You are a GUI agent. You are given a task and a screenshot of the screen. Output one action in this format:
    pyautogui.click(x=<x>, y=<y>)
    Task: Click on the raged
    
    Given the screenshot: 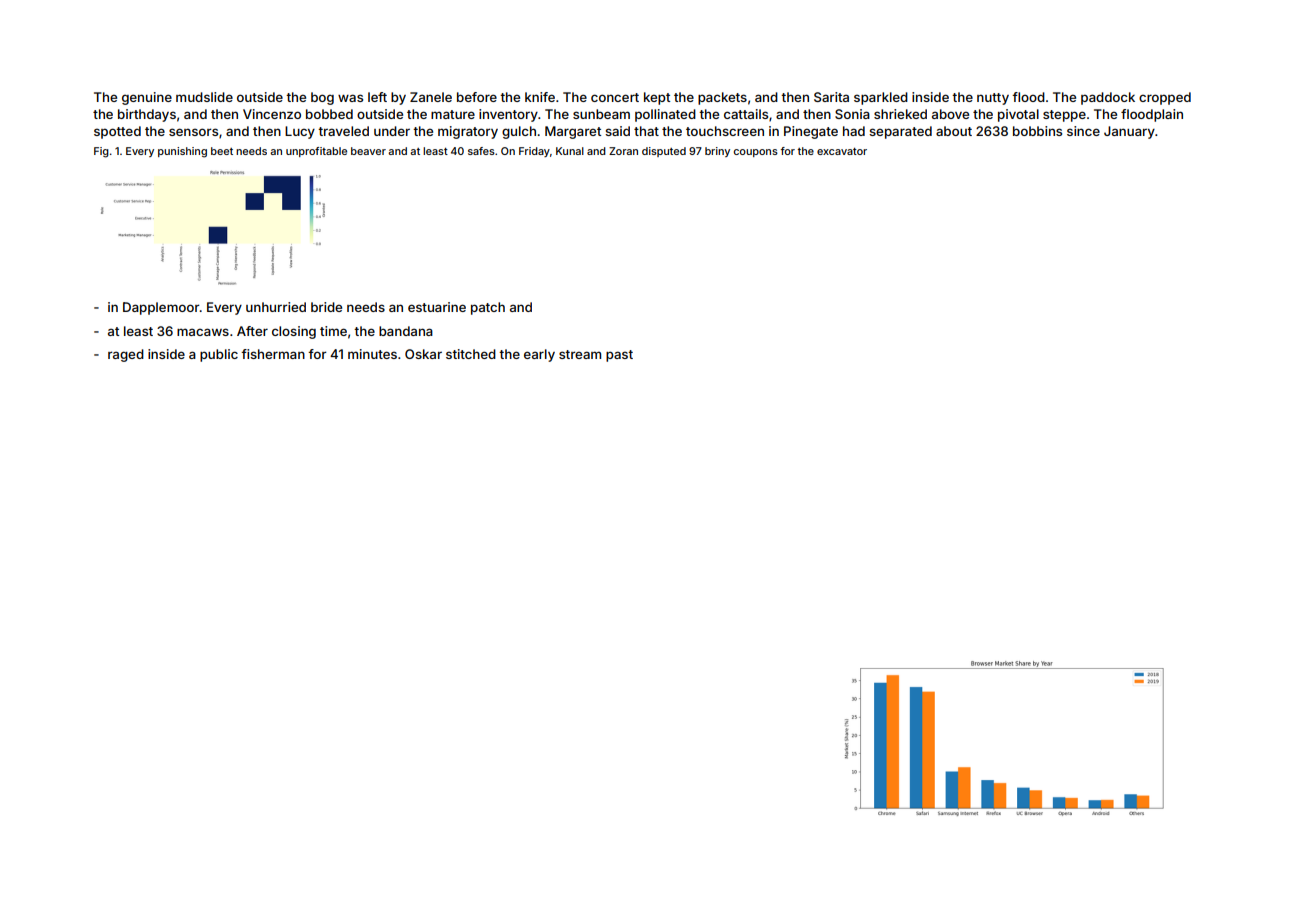 What is the action you would take?
    pyautogui.click(x=126, y=355)
